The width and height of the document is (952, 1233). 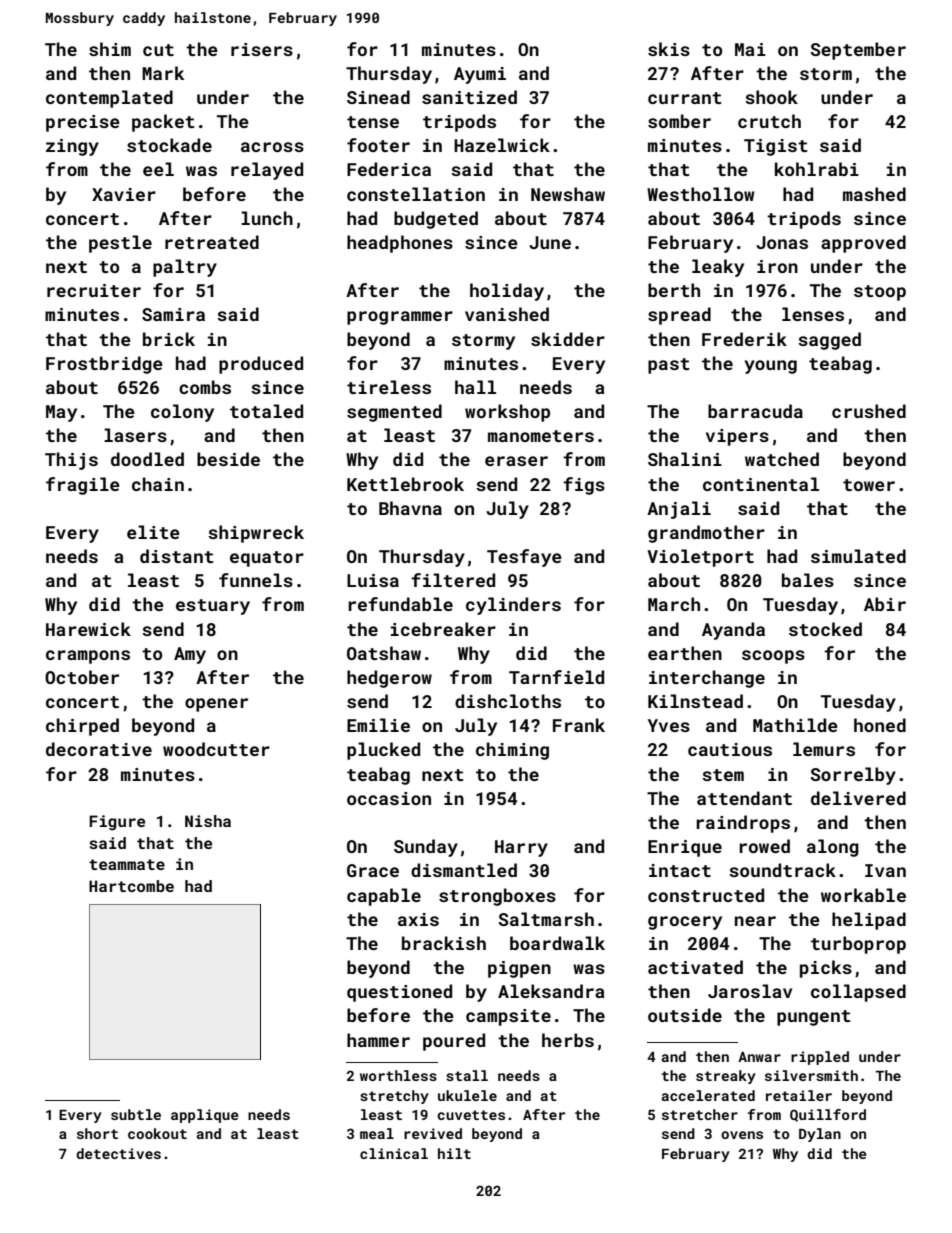 I want to click on September, so click(x=858, y=51).
